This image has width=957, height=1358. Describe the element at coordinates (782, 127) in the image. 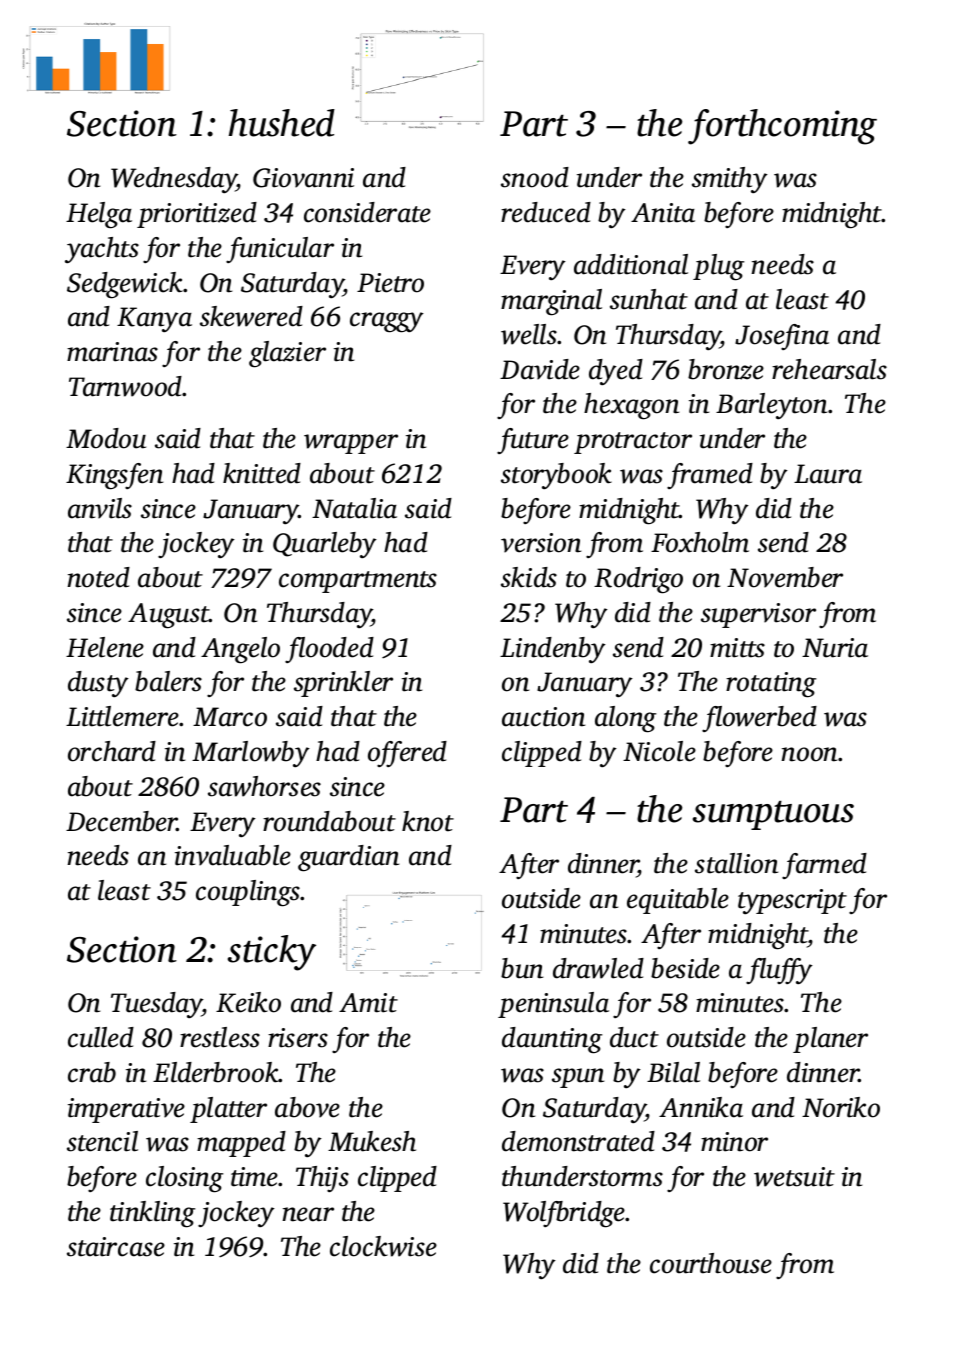

I see `forthcoming` at that location.
